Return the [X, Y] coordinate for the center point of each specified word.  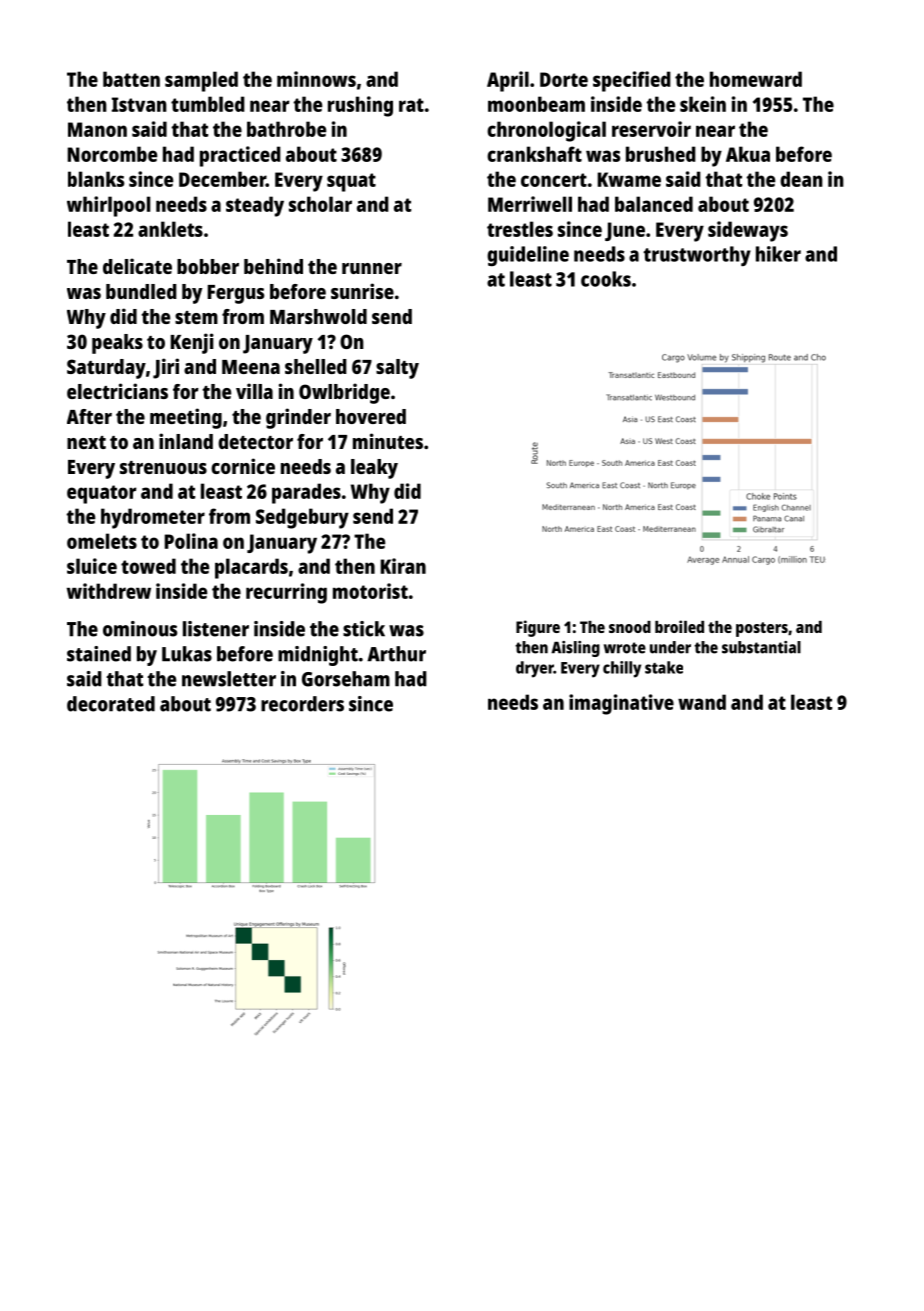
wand [702, 702]
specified [632, 81]
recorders [302, 704]
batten [131, 79]
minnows [316, 79]
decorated [111, 704]
